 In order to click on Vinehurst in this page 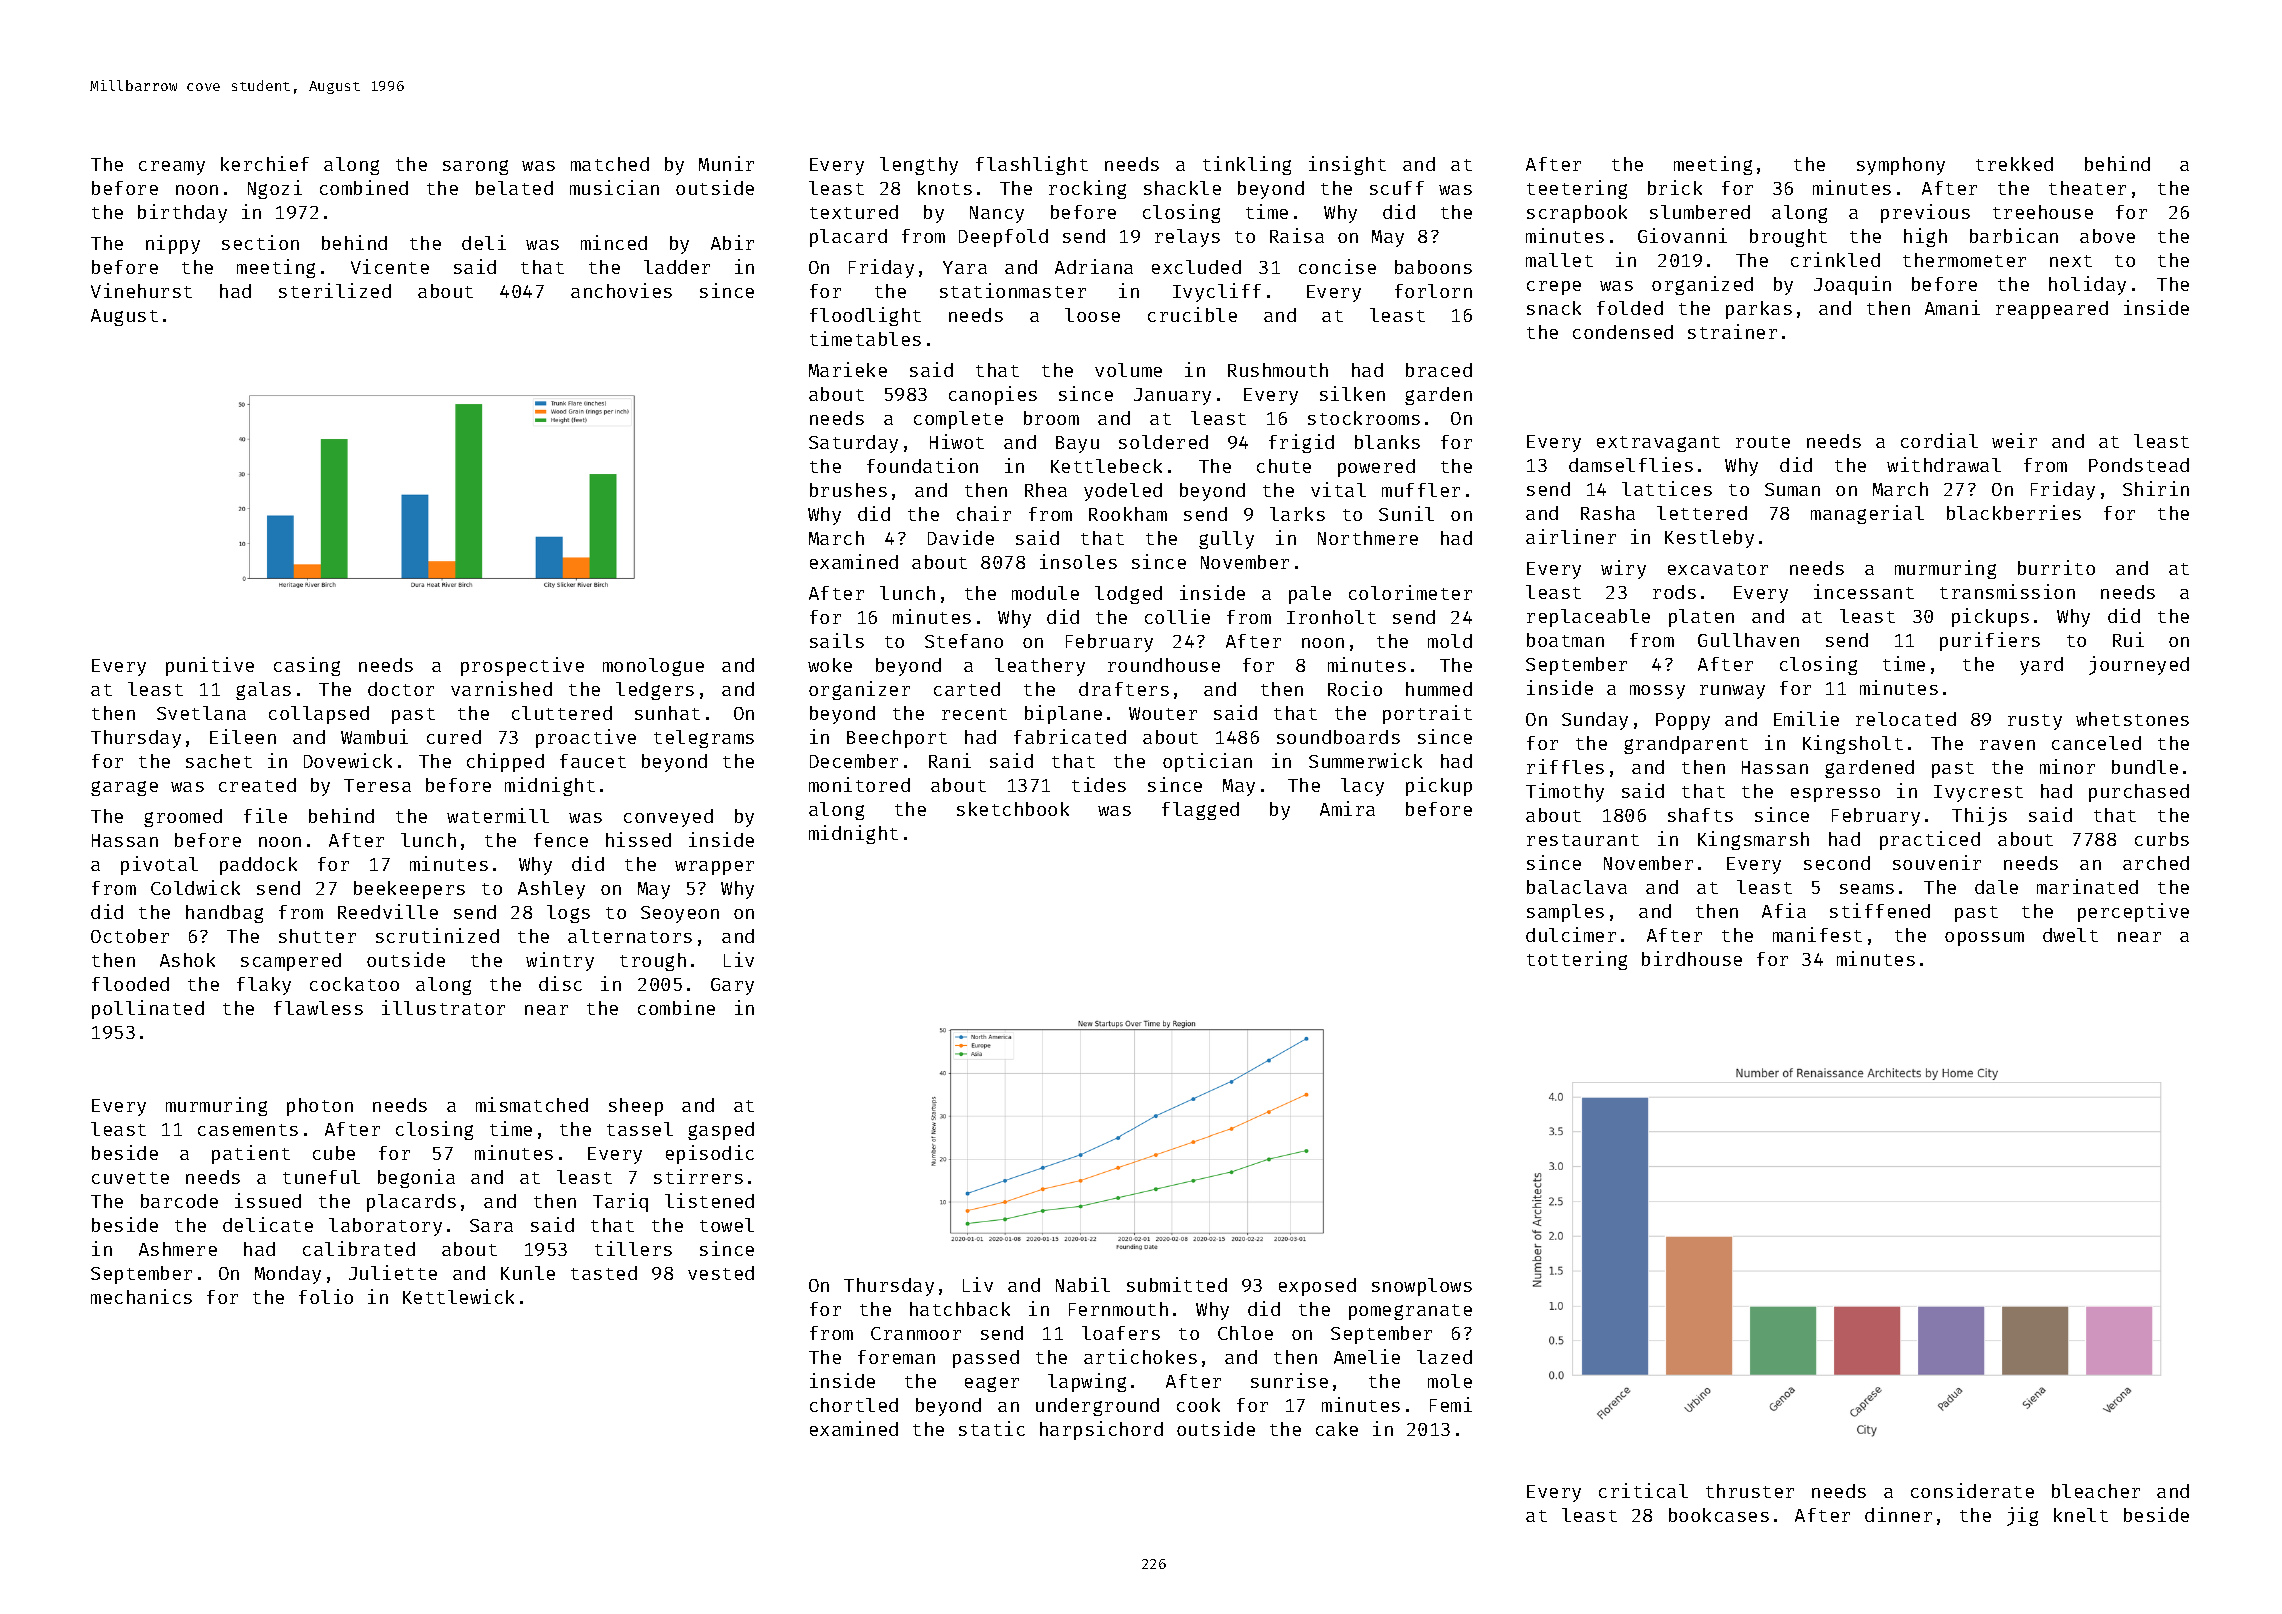, I will do `click(141, 290)`.
